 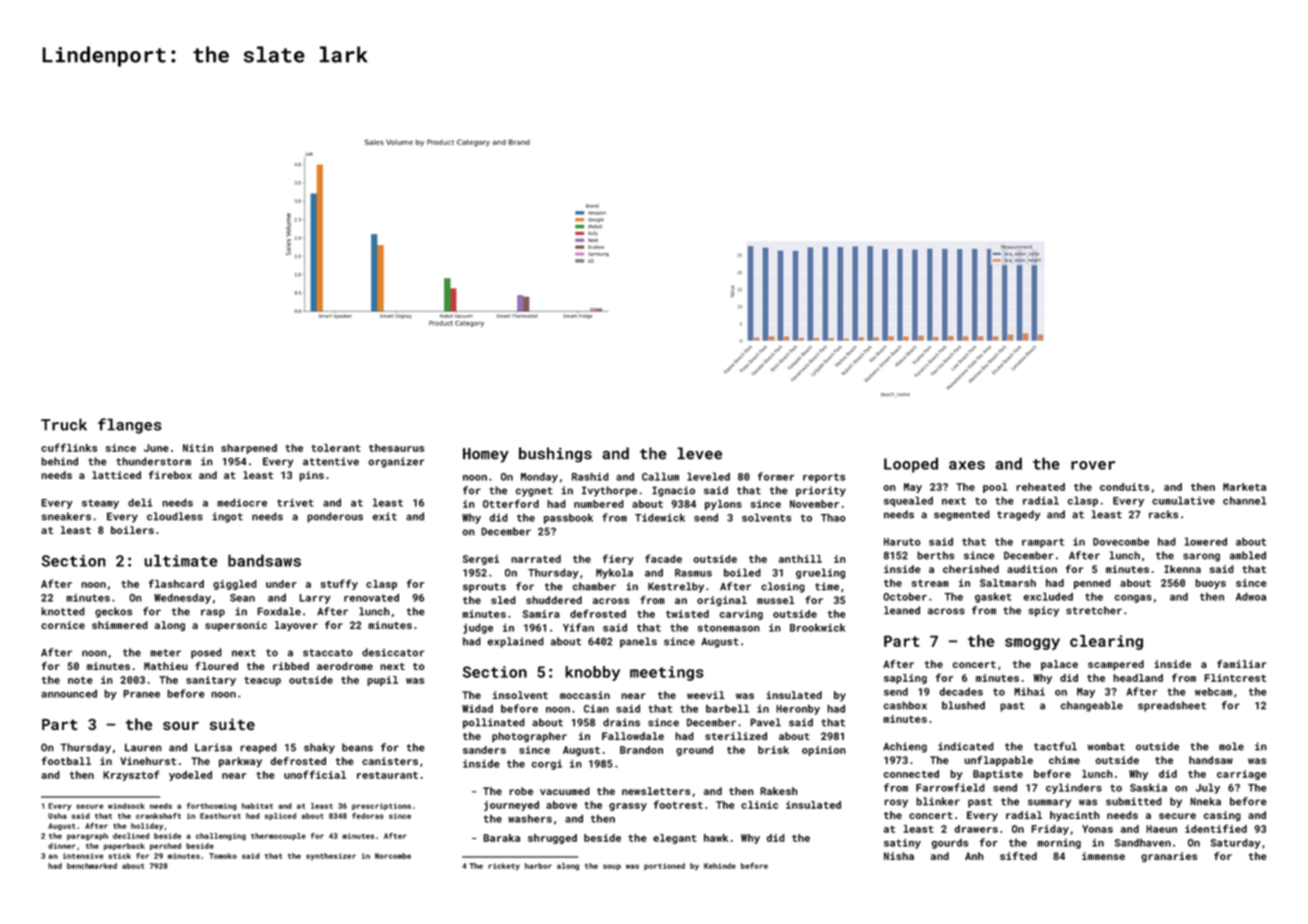 I want to click on benchmarked, so click(x=92, y=866).
